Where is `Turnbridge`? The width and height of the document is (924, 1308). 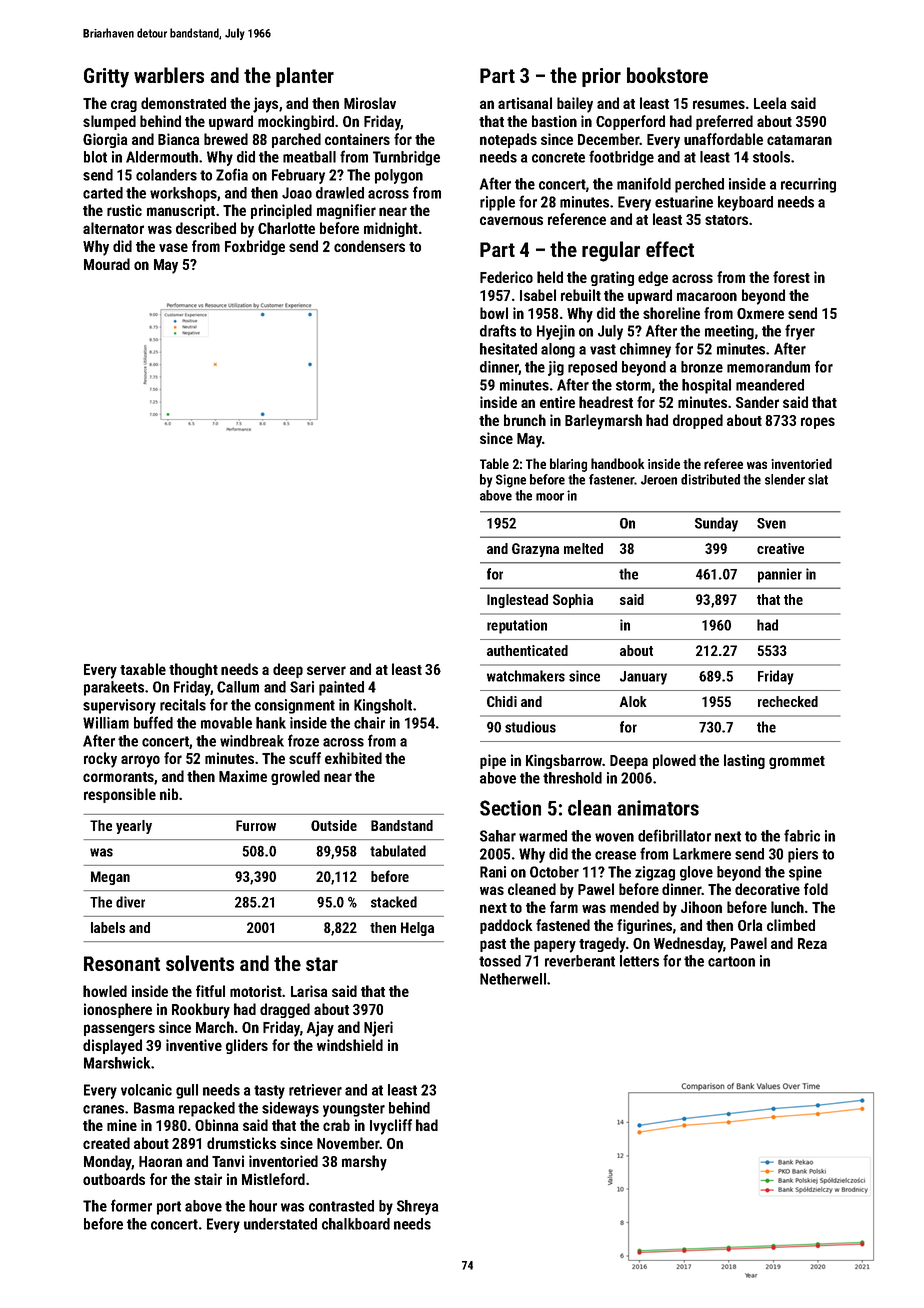 Turnbridge is located at coordinates (406, 158).
